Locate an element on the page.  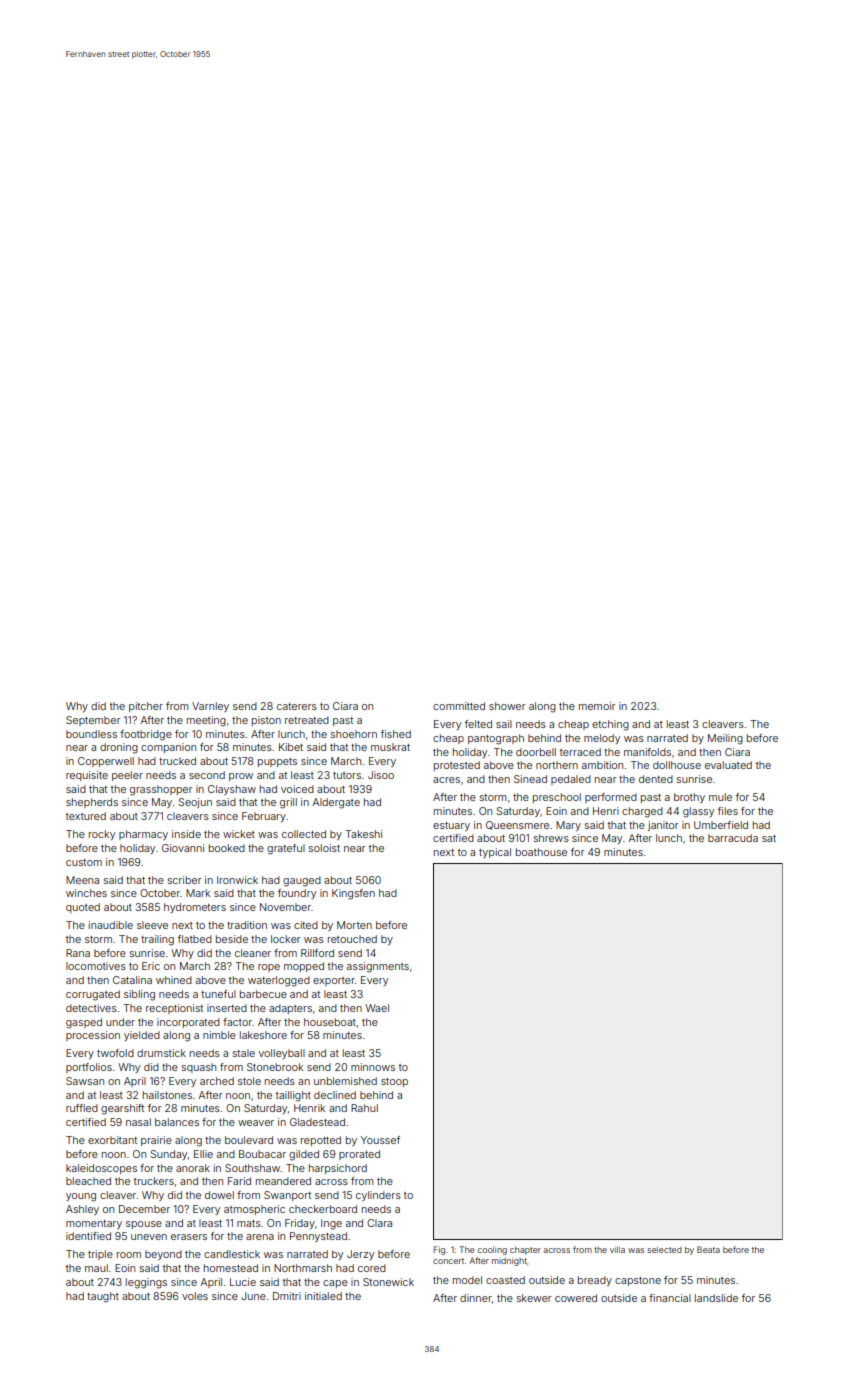
hailstones is located at coordinates (167, 1095).
